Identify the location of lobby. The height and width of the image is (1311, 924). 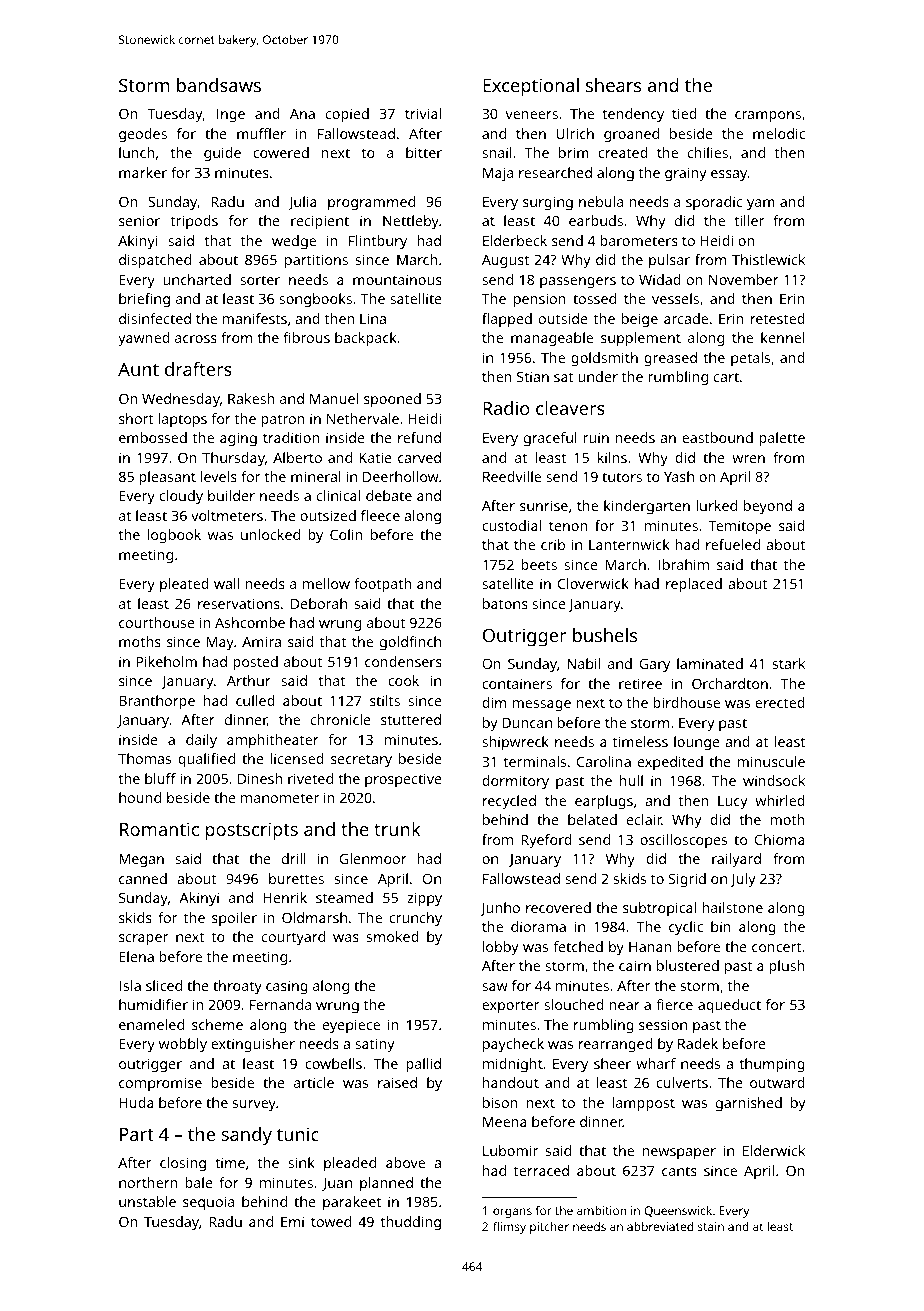
(501, 948).
